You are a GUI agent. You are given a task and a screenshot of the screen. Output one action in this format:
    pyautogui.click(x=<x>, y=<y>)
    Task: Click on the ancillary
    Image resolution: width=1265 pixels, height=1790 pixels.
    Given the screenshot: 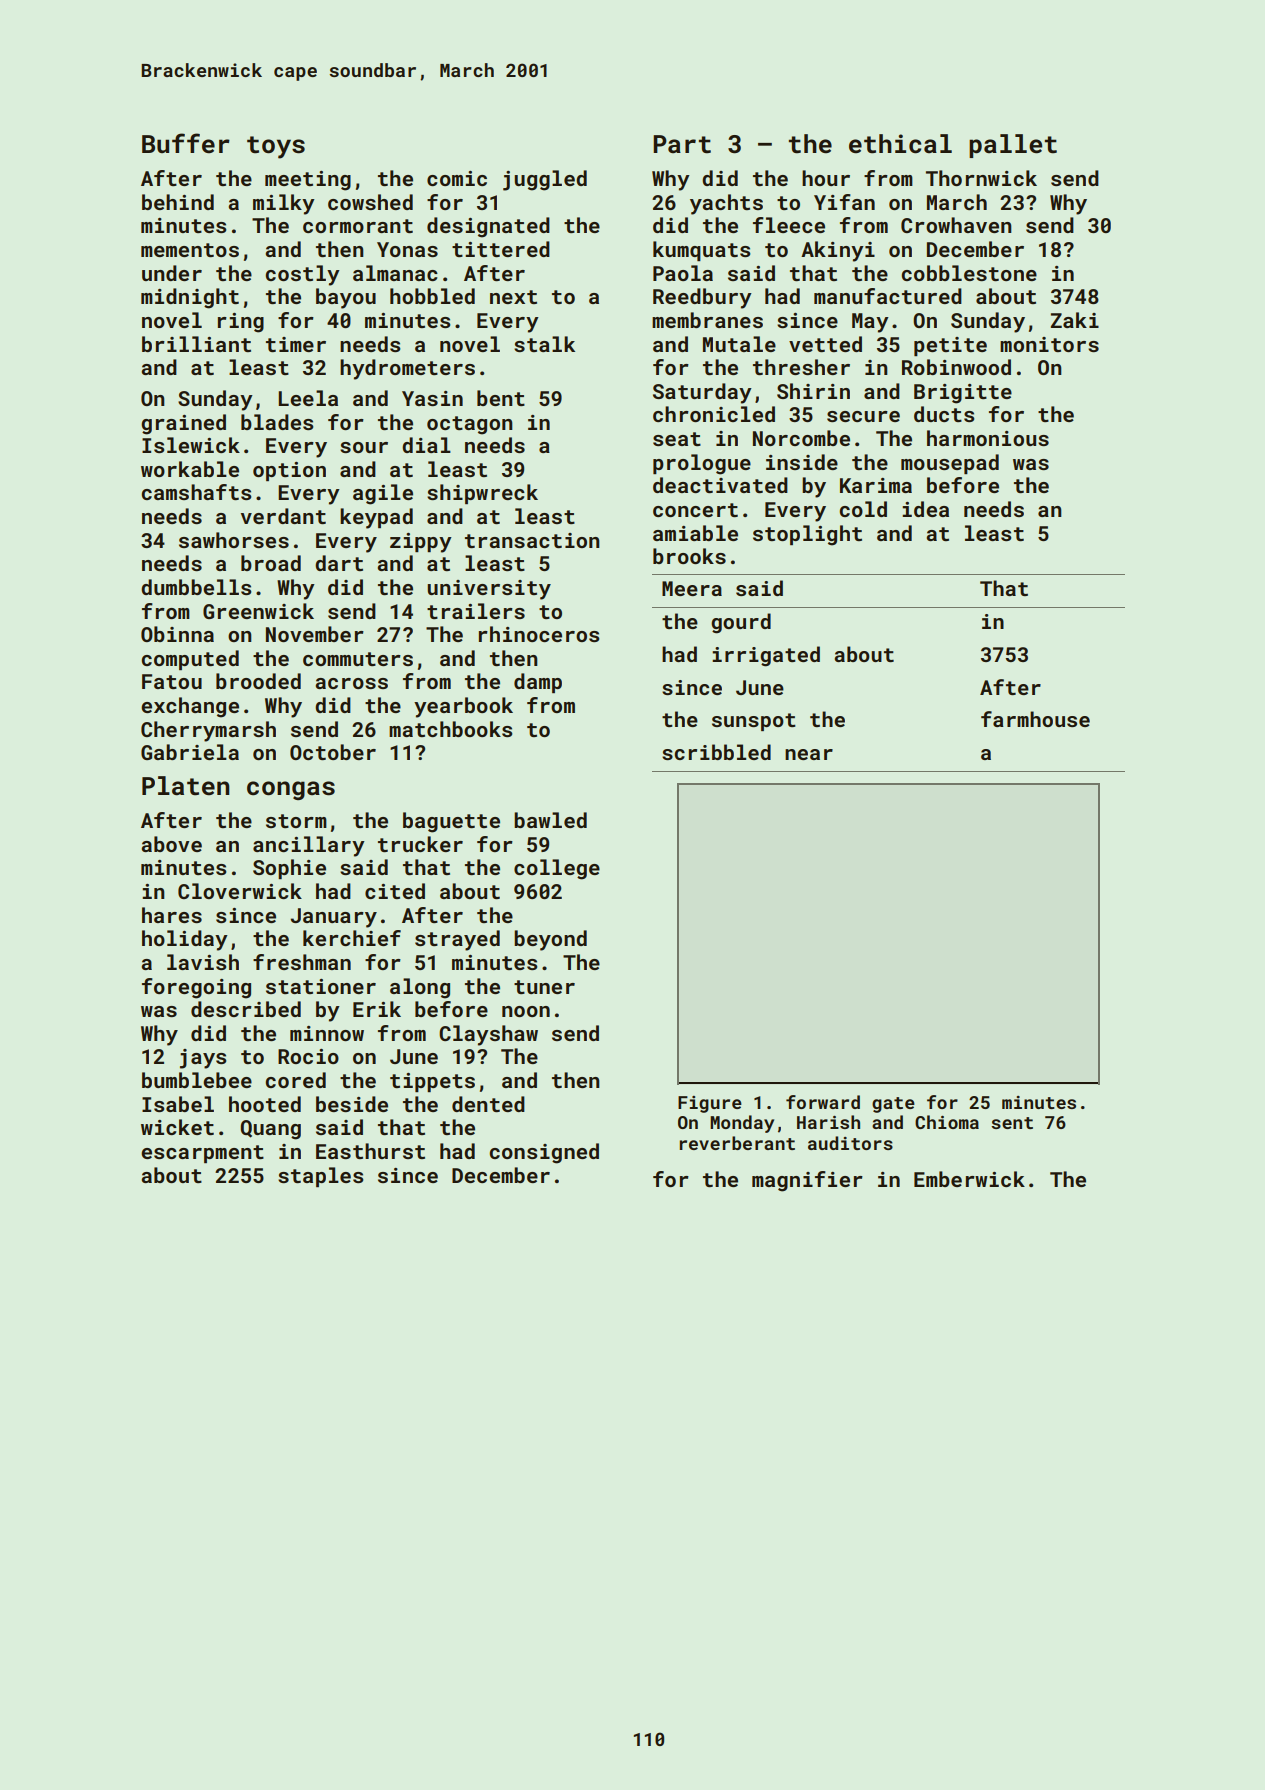 What is the action you would take?
    pyautogui.click(x=309, y=846)
